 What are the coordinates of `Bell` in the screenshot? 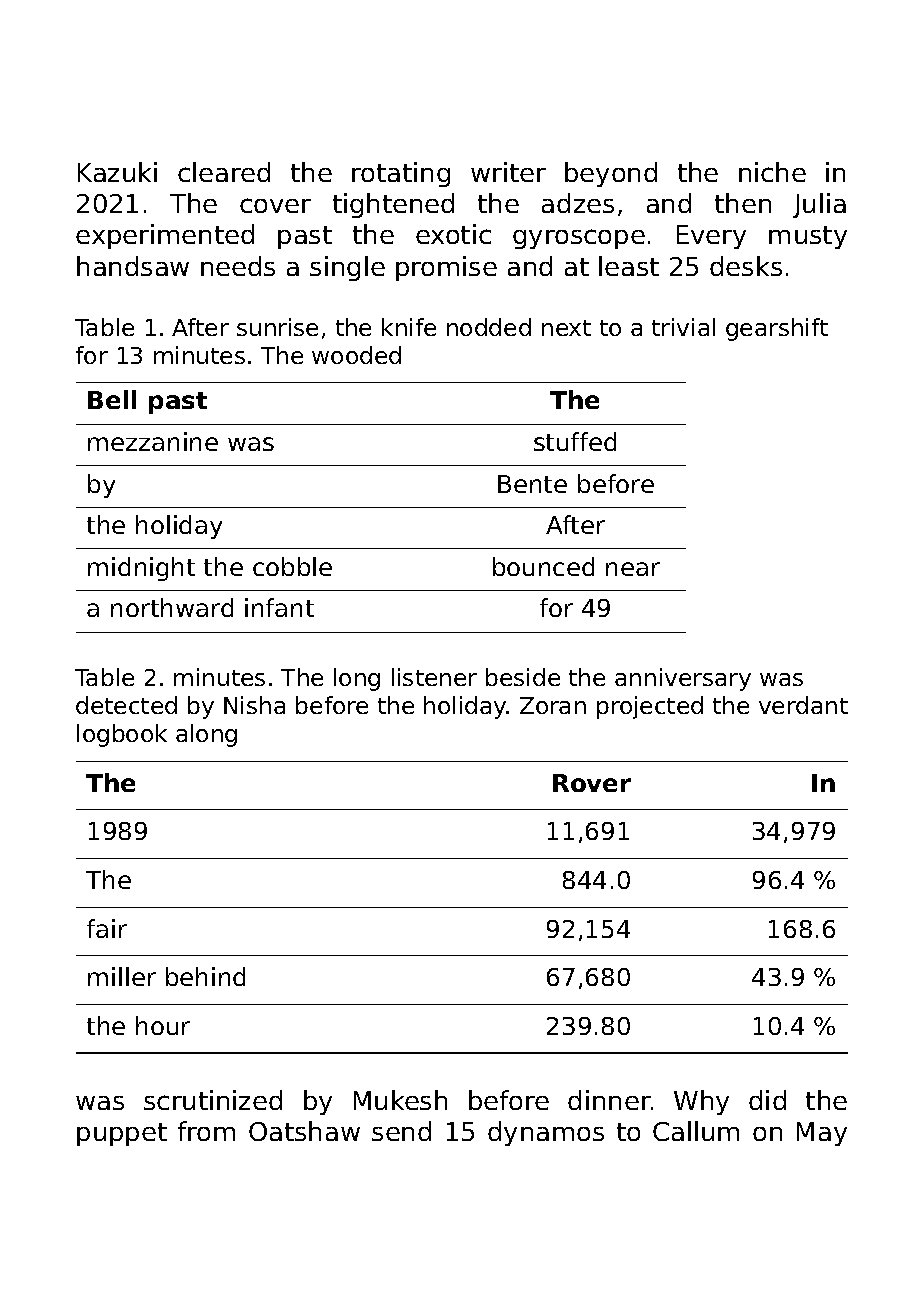 It's located at (112, 399).
